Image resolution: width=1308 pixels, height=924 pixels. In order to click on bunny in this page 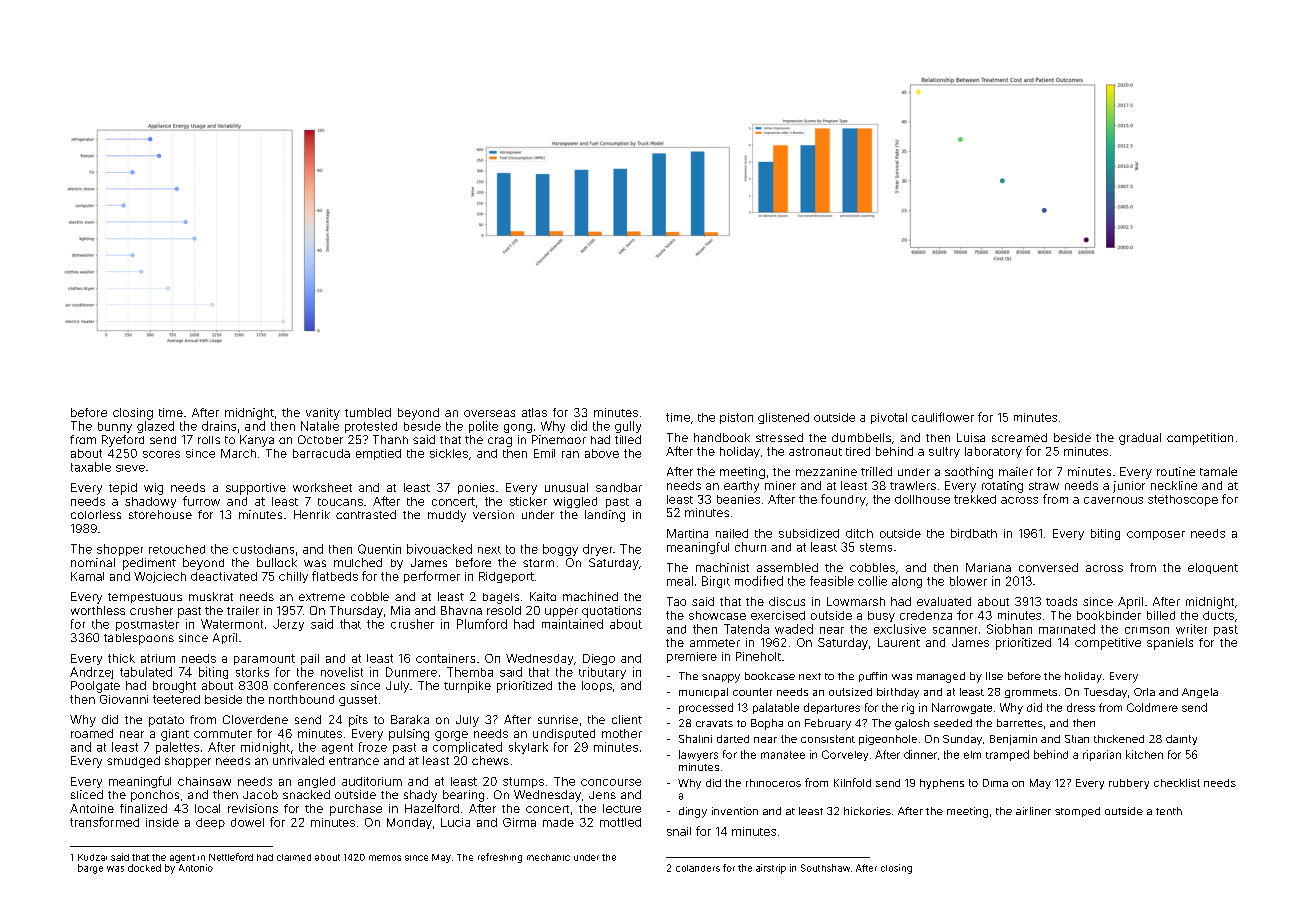, I will do `click(115, 427)`.
